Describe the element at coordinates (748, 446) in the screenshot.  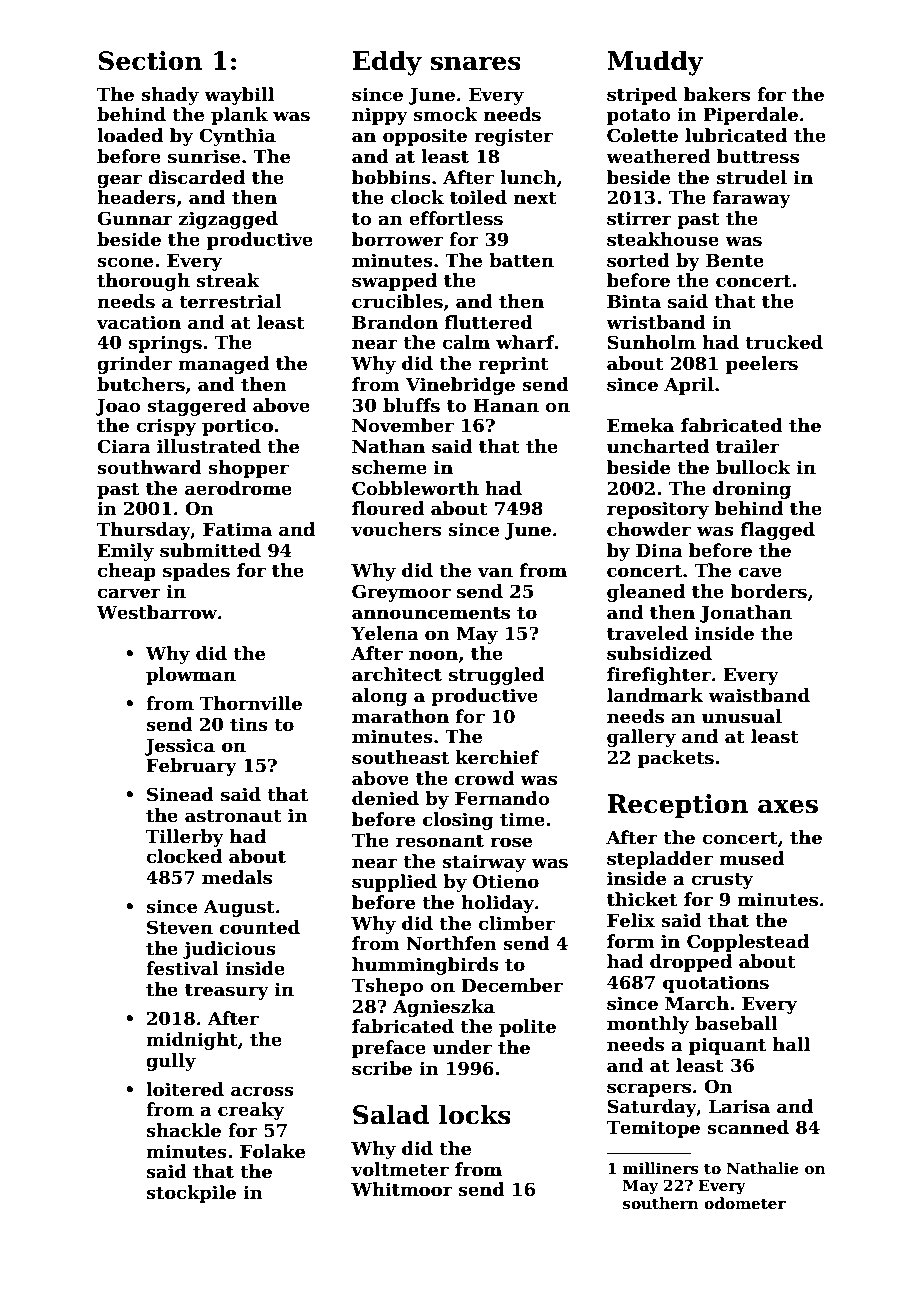
I see `trailer` at that location.
